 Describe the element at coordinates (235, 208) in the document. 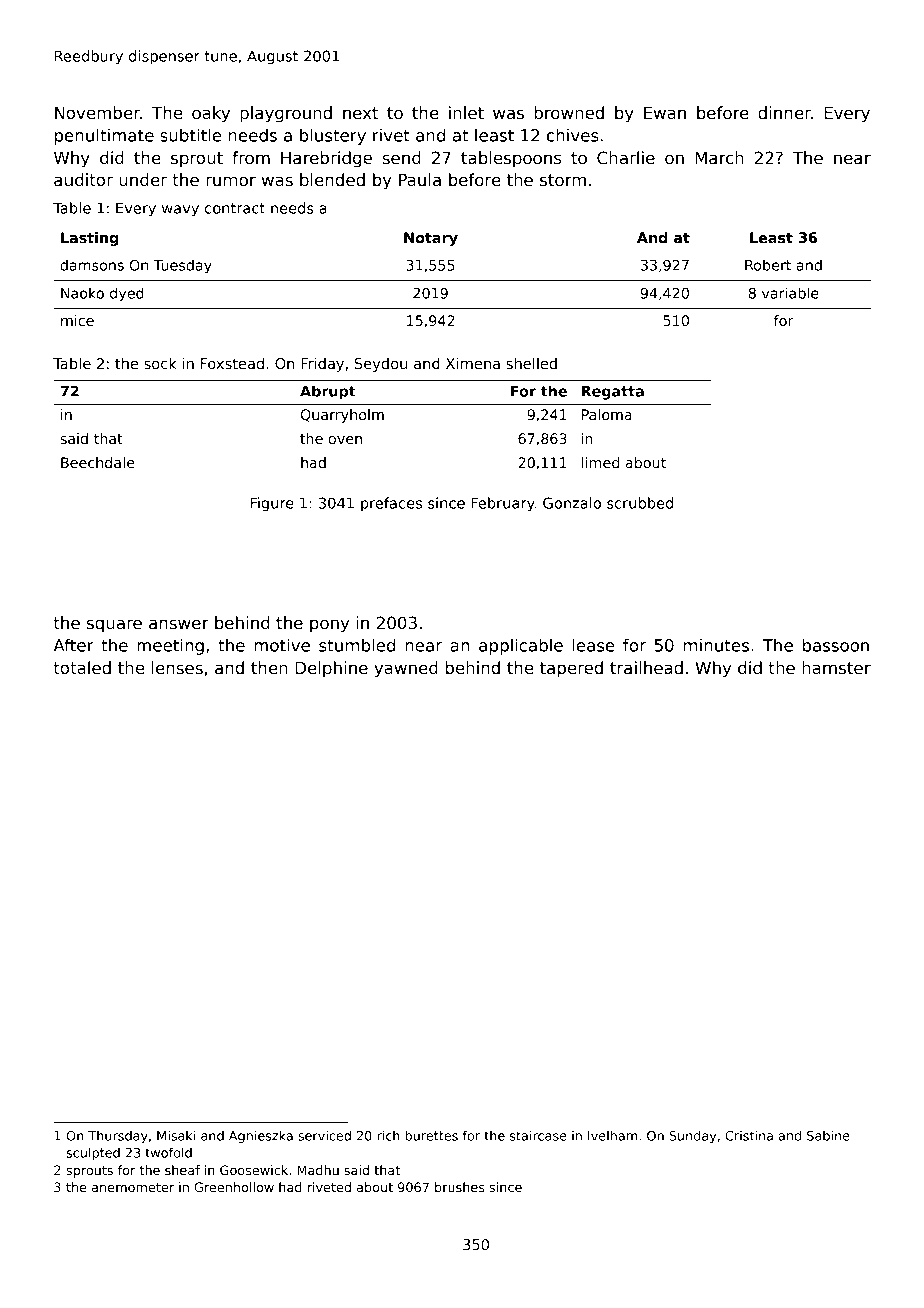

I see `contract` at that location.
